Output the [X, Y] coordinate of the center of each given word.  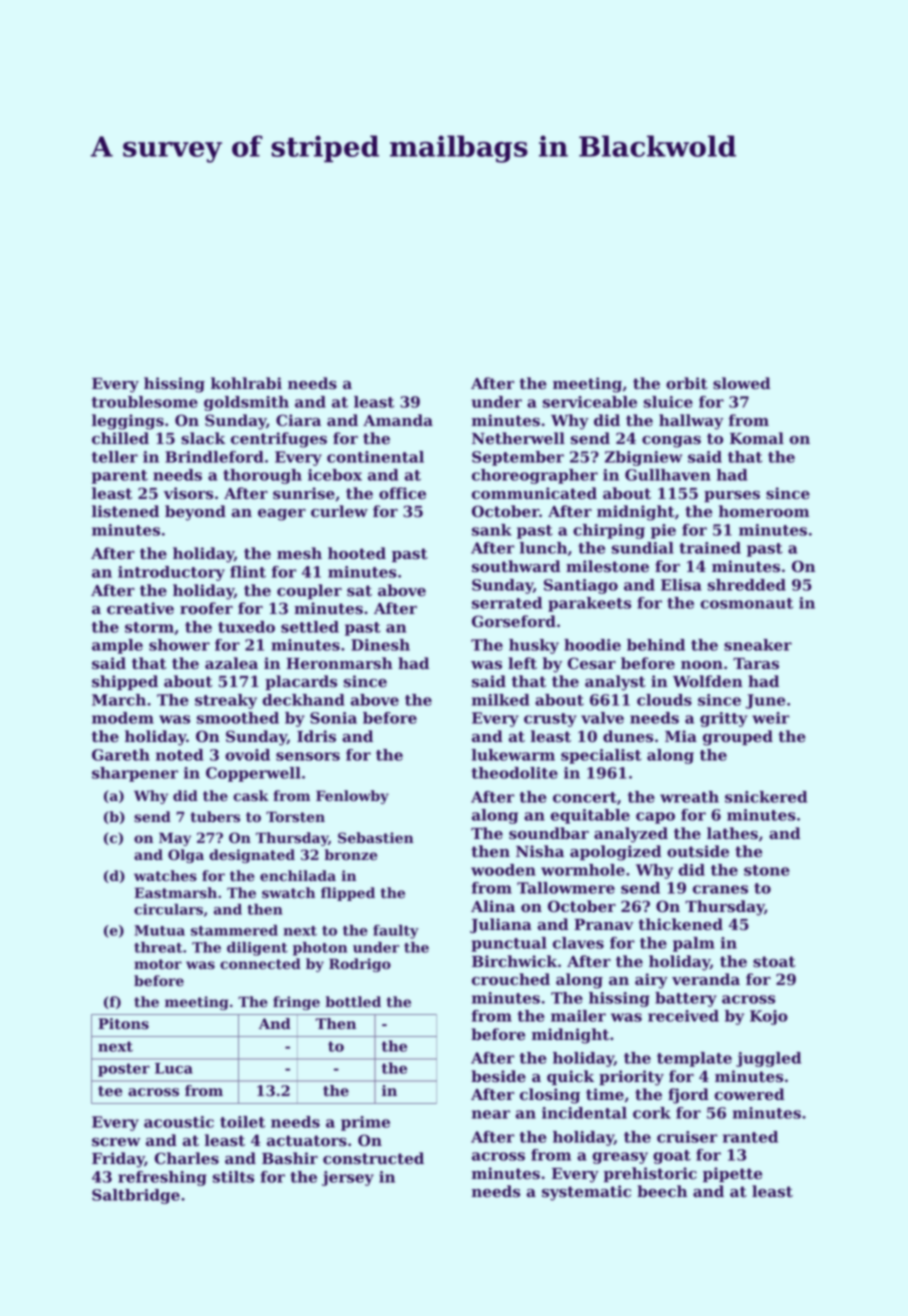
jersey [348, 1178]
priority [631, 1078]
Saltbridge [136, 1196]
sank [492, 530]
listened [125, 511]
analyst [615, 683]
